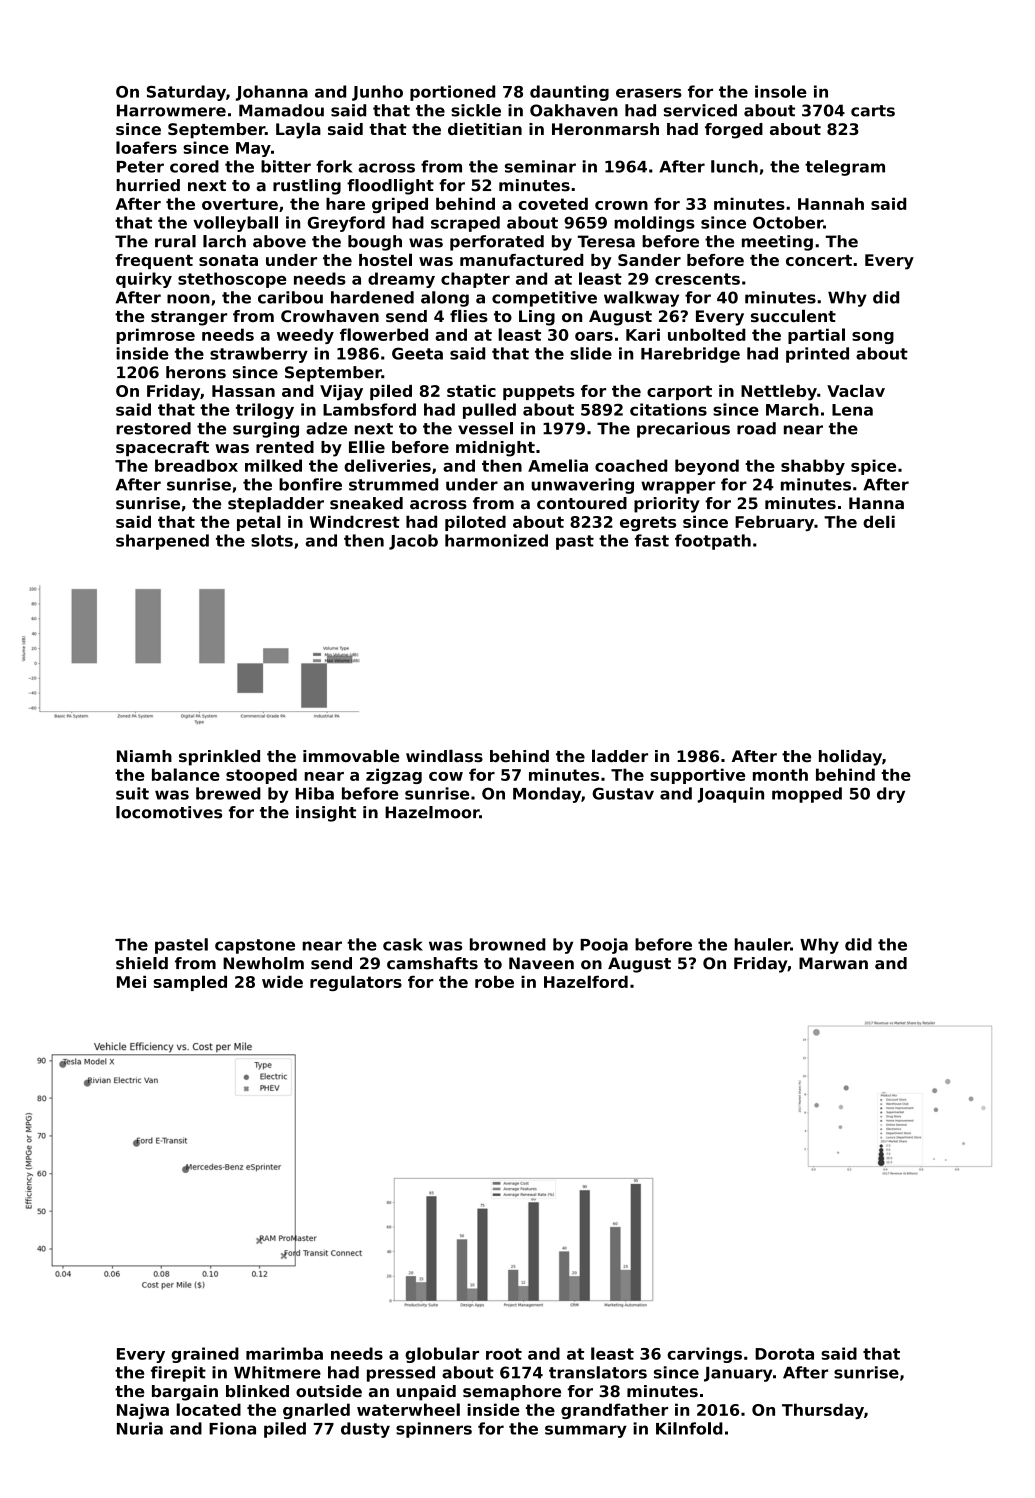  I want to click on scraped, so click(465, 224).
